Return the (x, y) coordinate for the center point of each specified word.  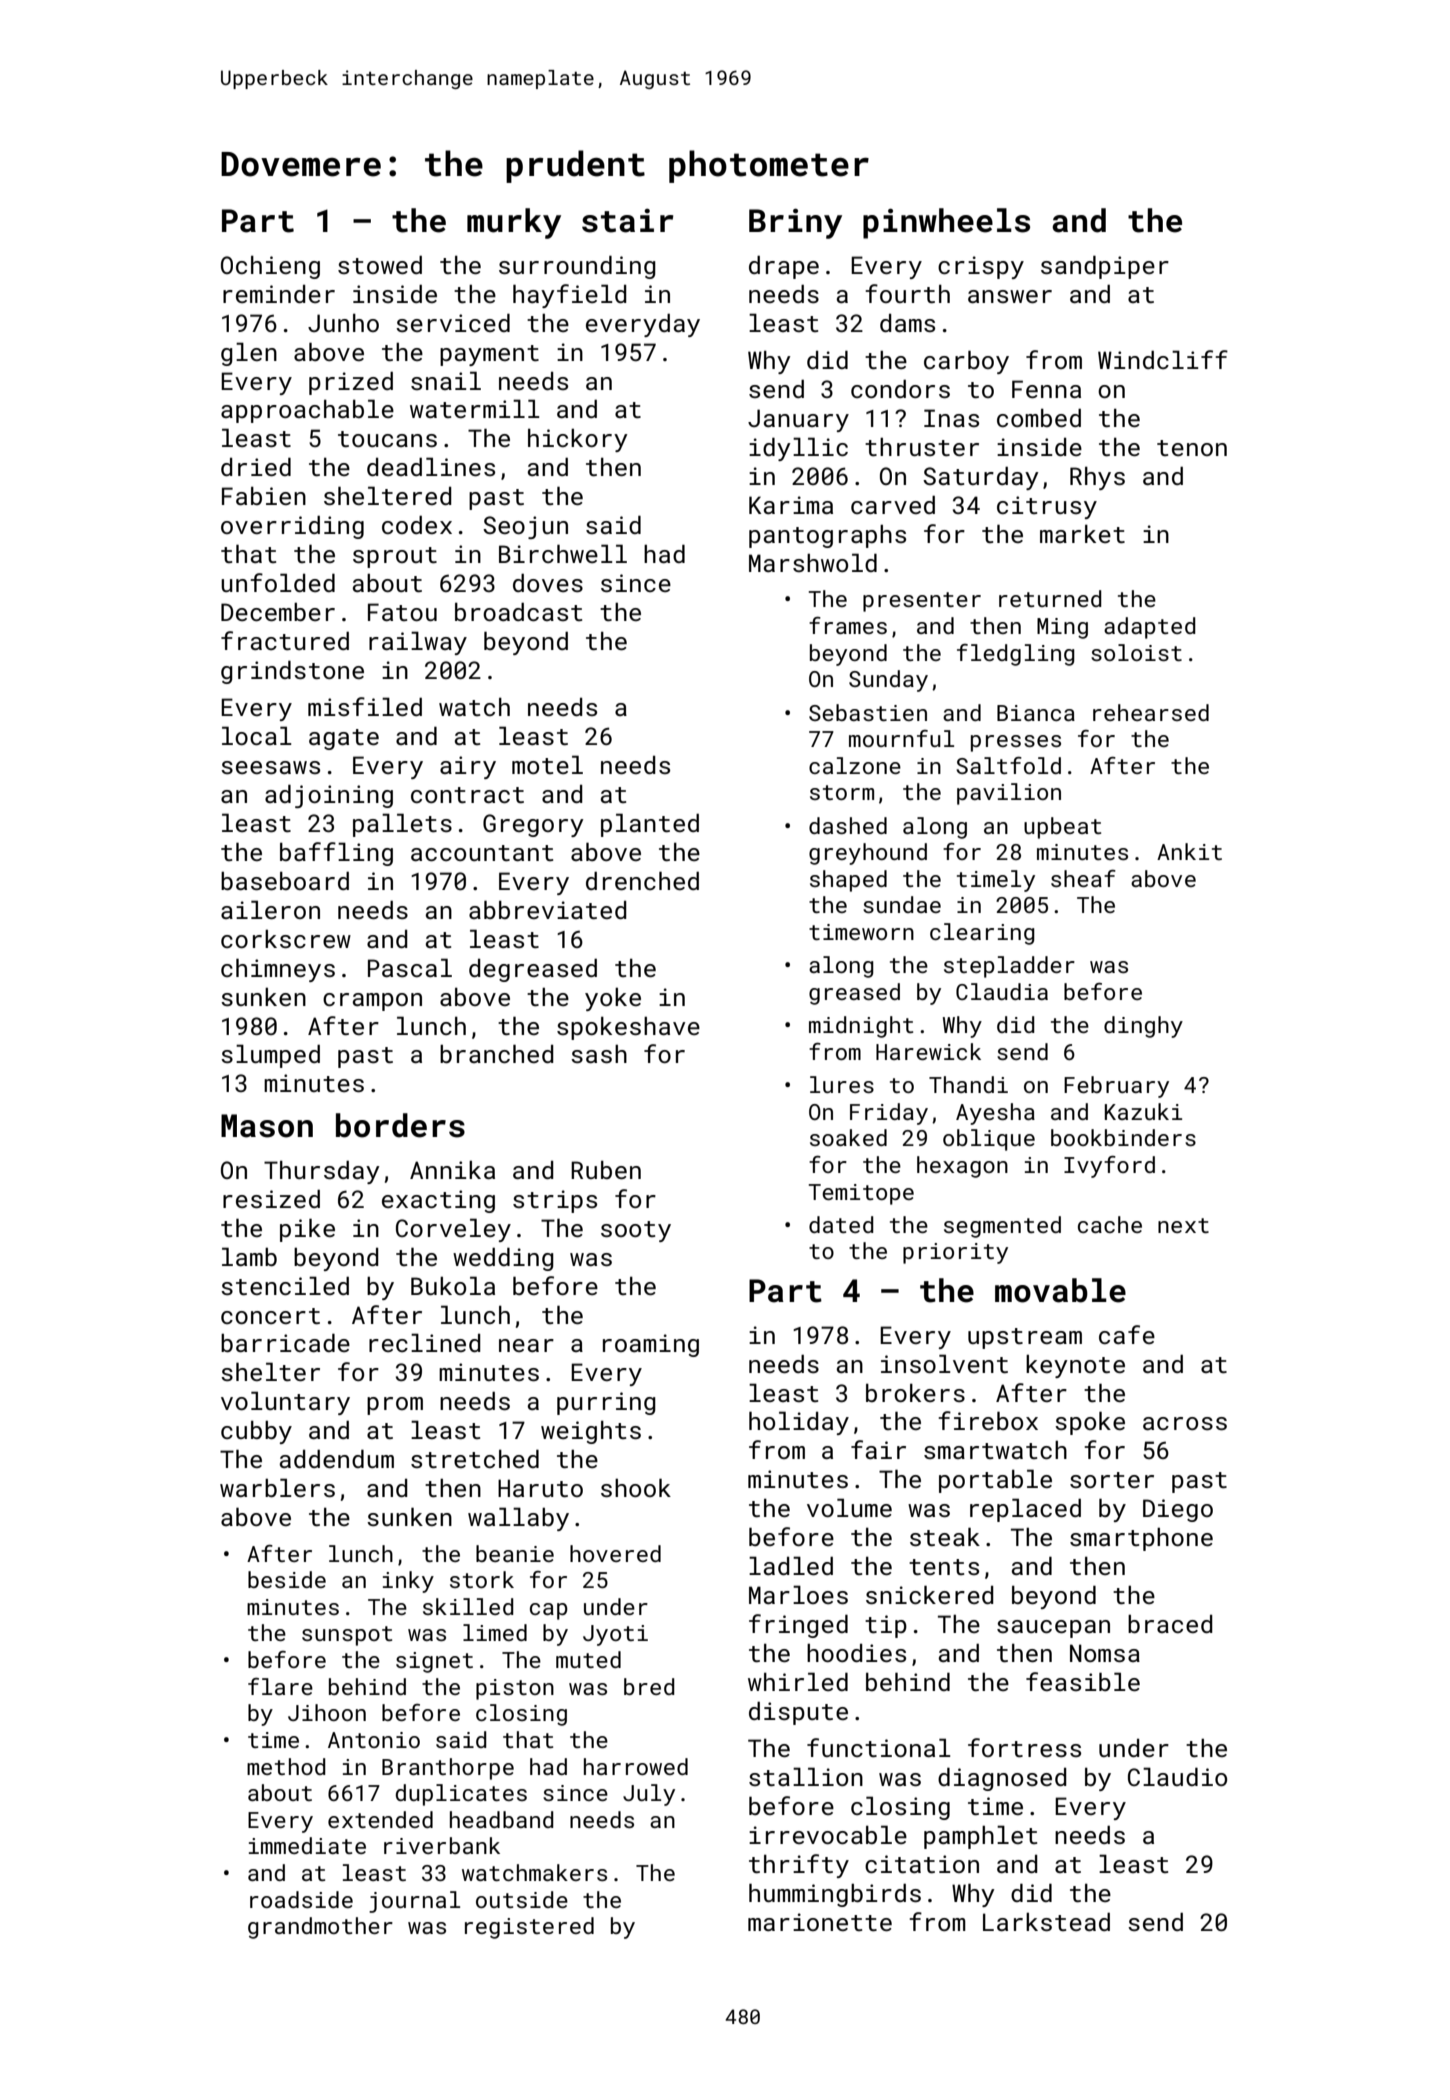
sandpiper (1105, 267)
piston (515, 1689)
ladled (791, 1565)
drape (784, 267)
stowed (380, 264)
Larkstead (1046, 1921)
